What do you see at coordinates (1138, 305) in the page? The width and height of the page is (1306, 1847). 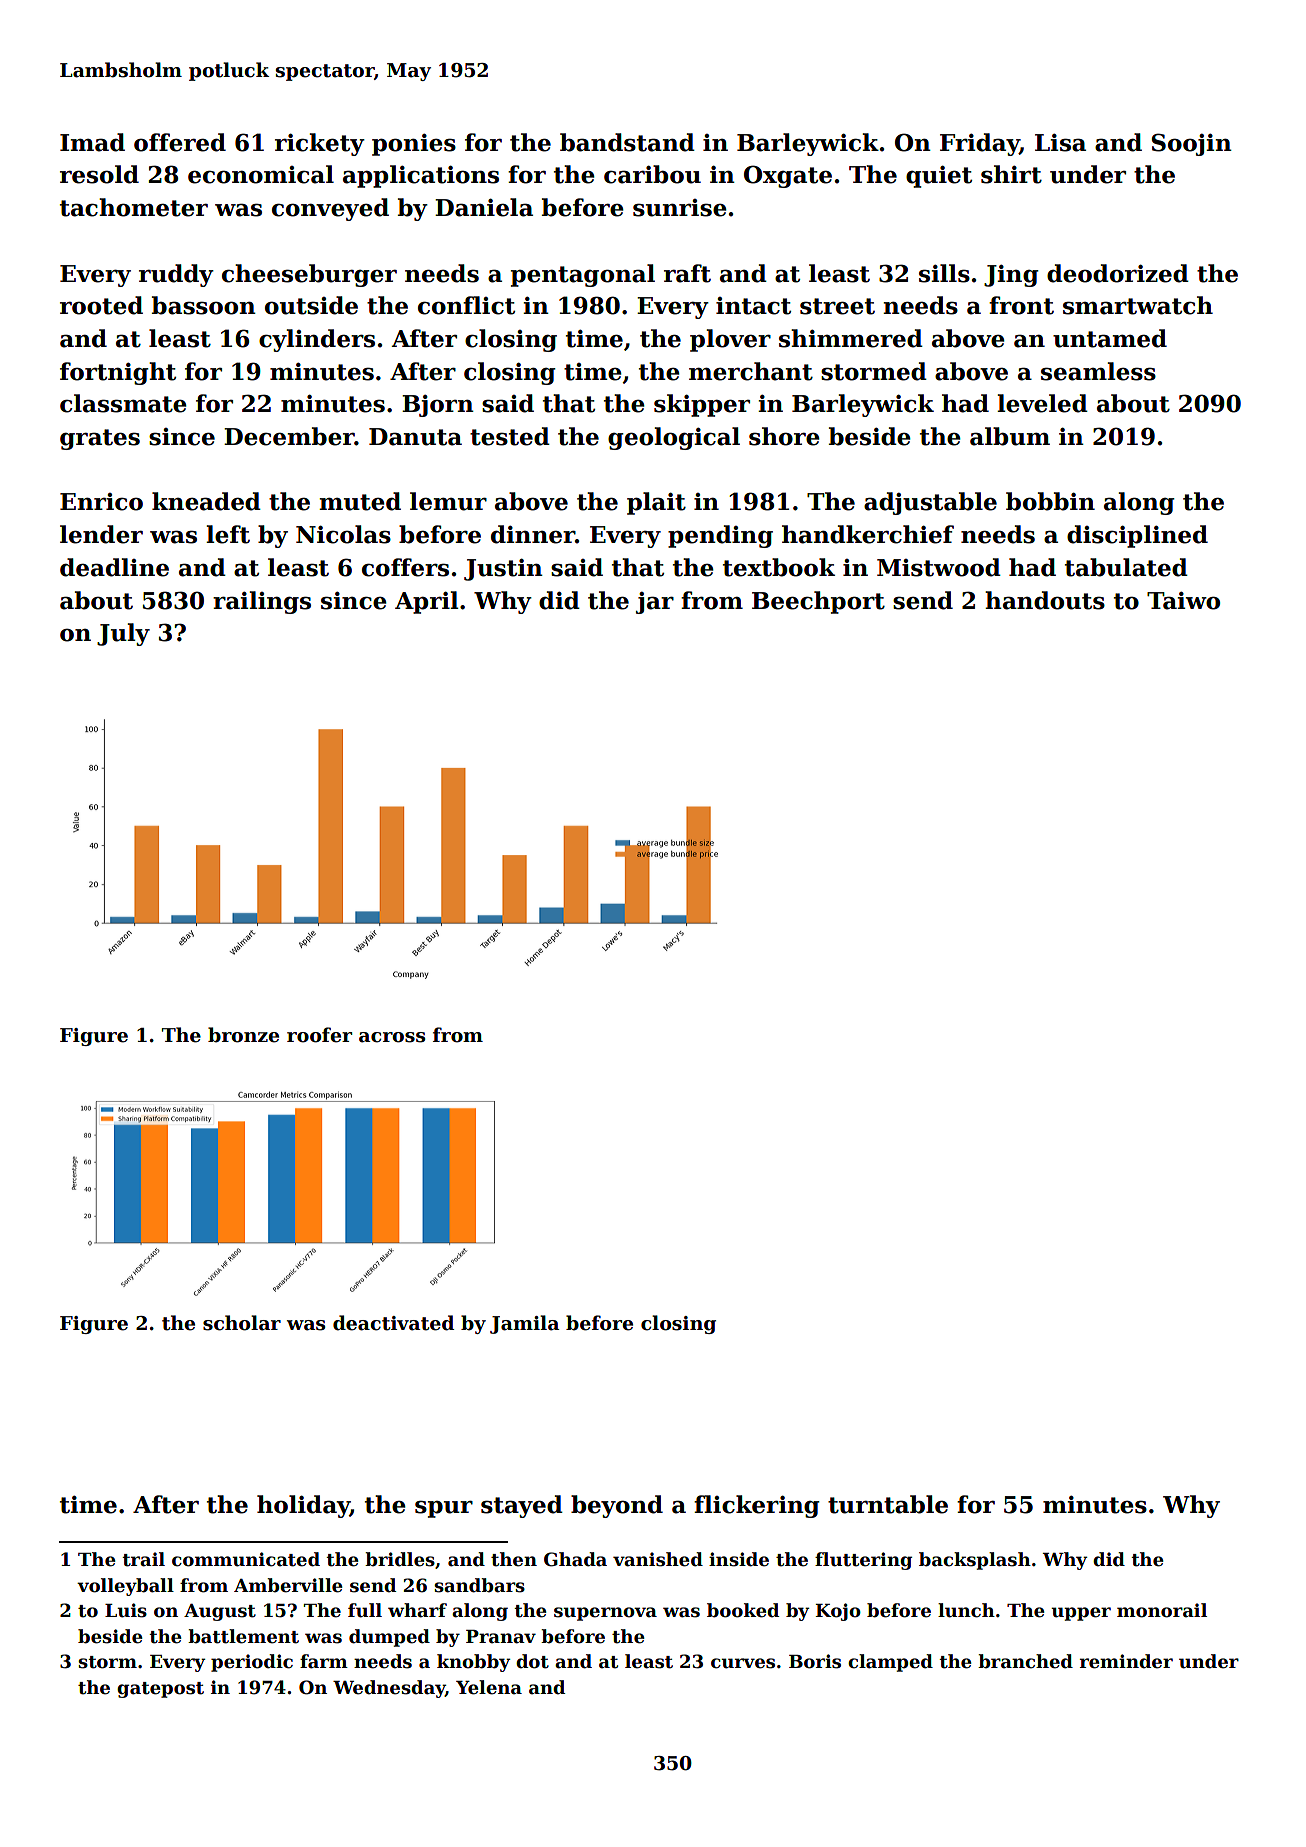 I see `smartwatch` at bounding box center [1138, 305].
